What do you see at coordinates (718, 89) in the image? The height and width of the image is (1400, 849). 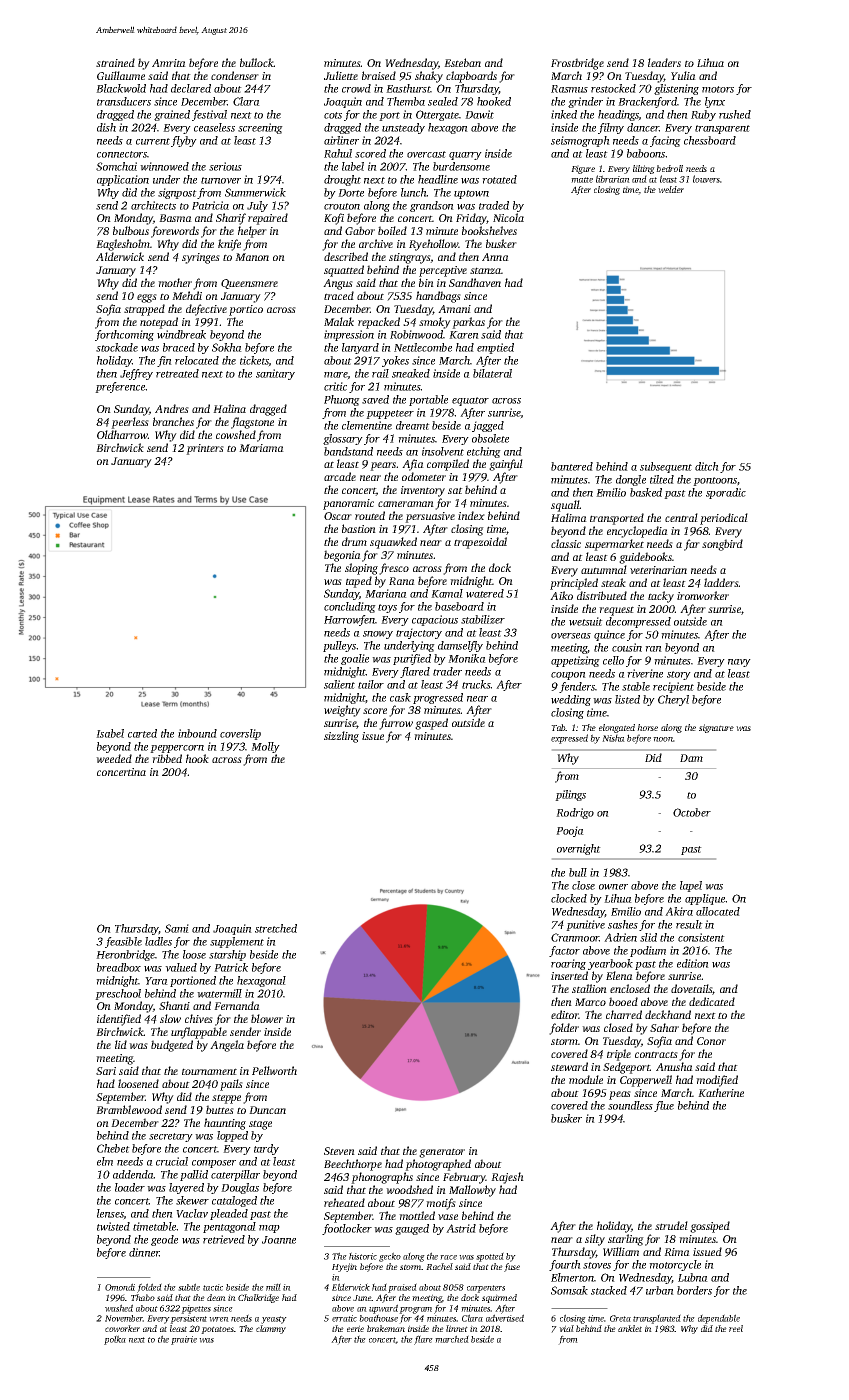 I see `motors` at bounding box center [718, 89].
